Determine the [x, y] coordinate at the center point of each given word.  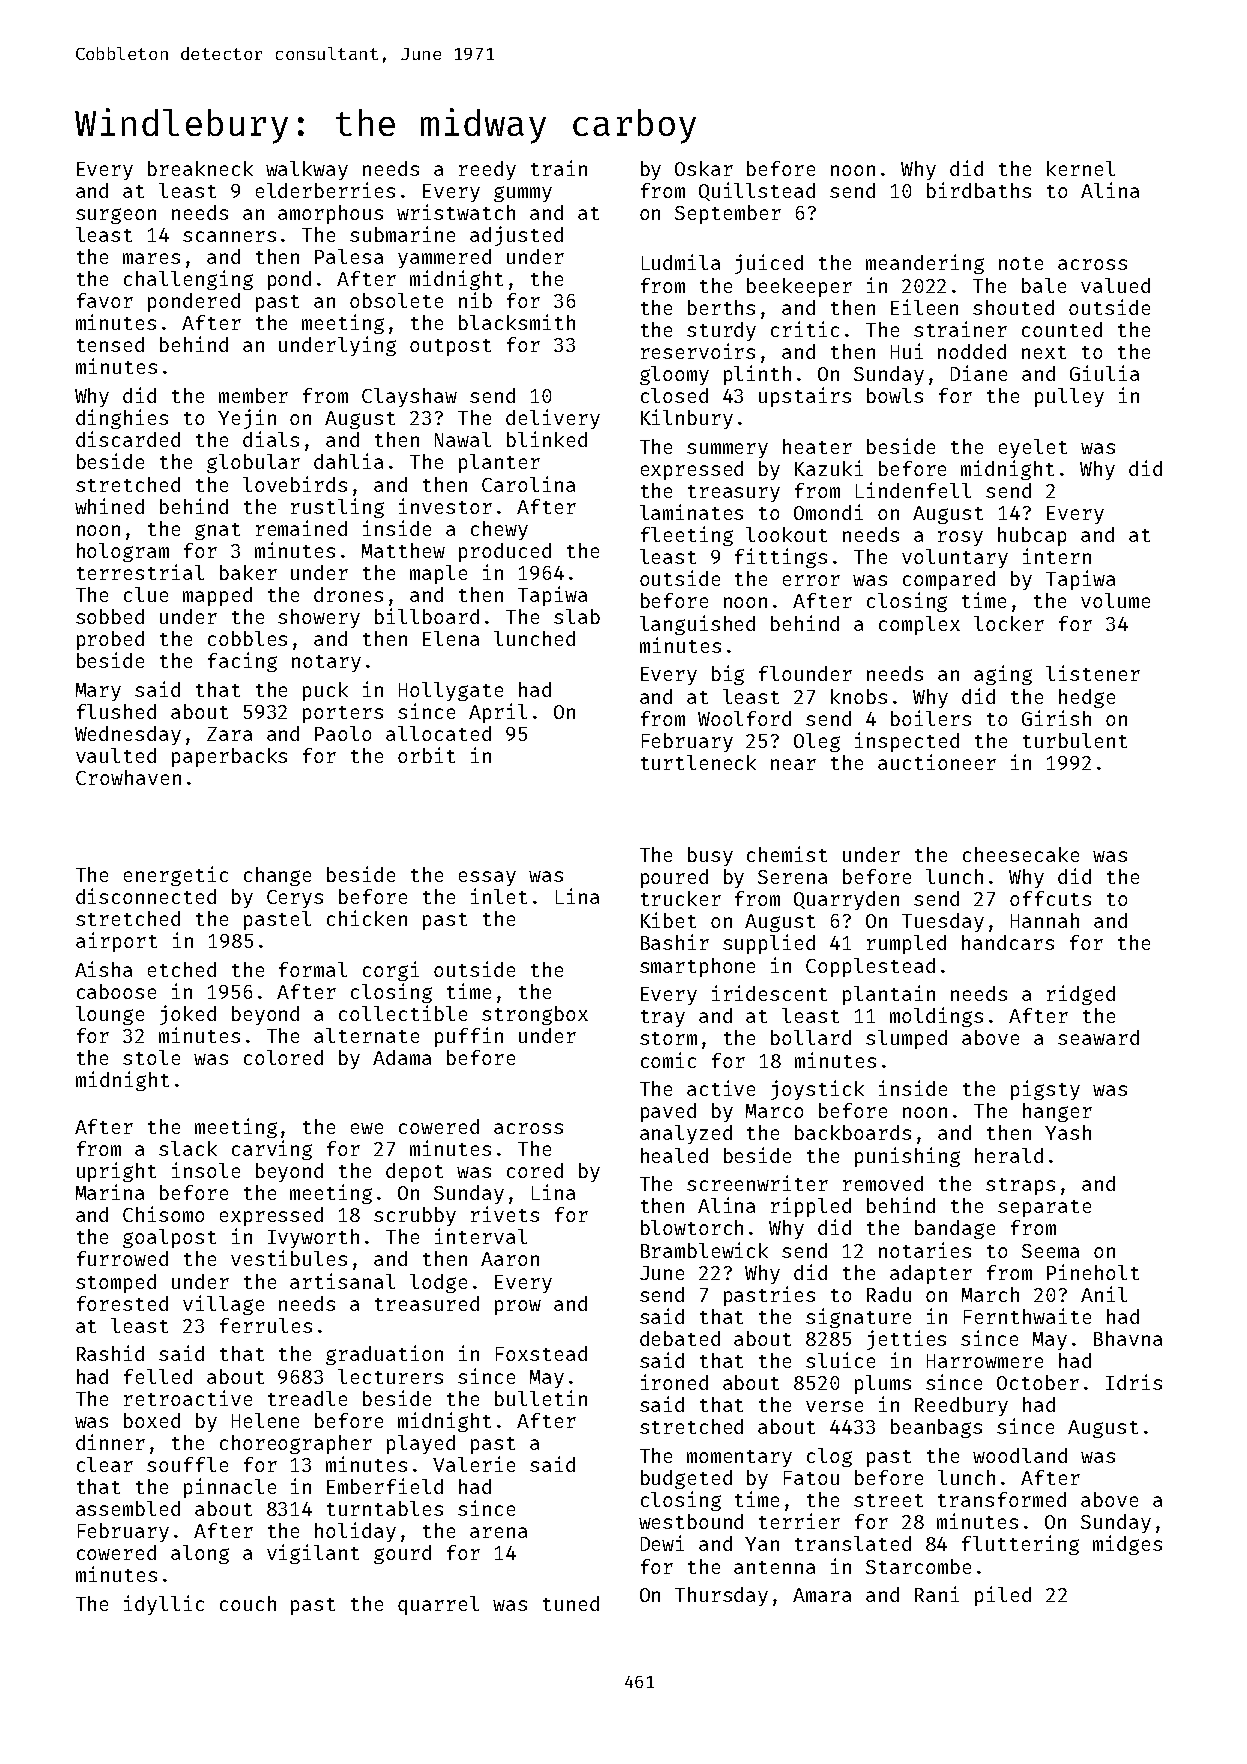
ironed [674, 1382]
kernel [1081, 168]
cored [535, 1170]
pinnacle [230, 1488]
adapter [931, 1274]
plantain [889, 995]
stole [151, 1057]
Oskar [704, 168]
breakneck [200, 168]
